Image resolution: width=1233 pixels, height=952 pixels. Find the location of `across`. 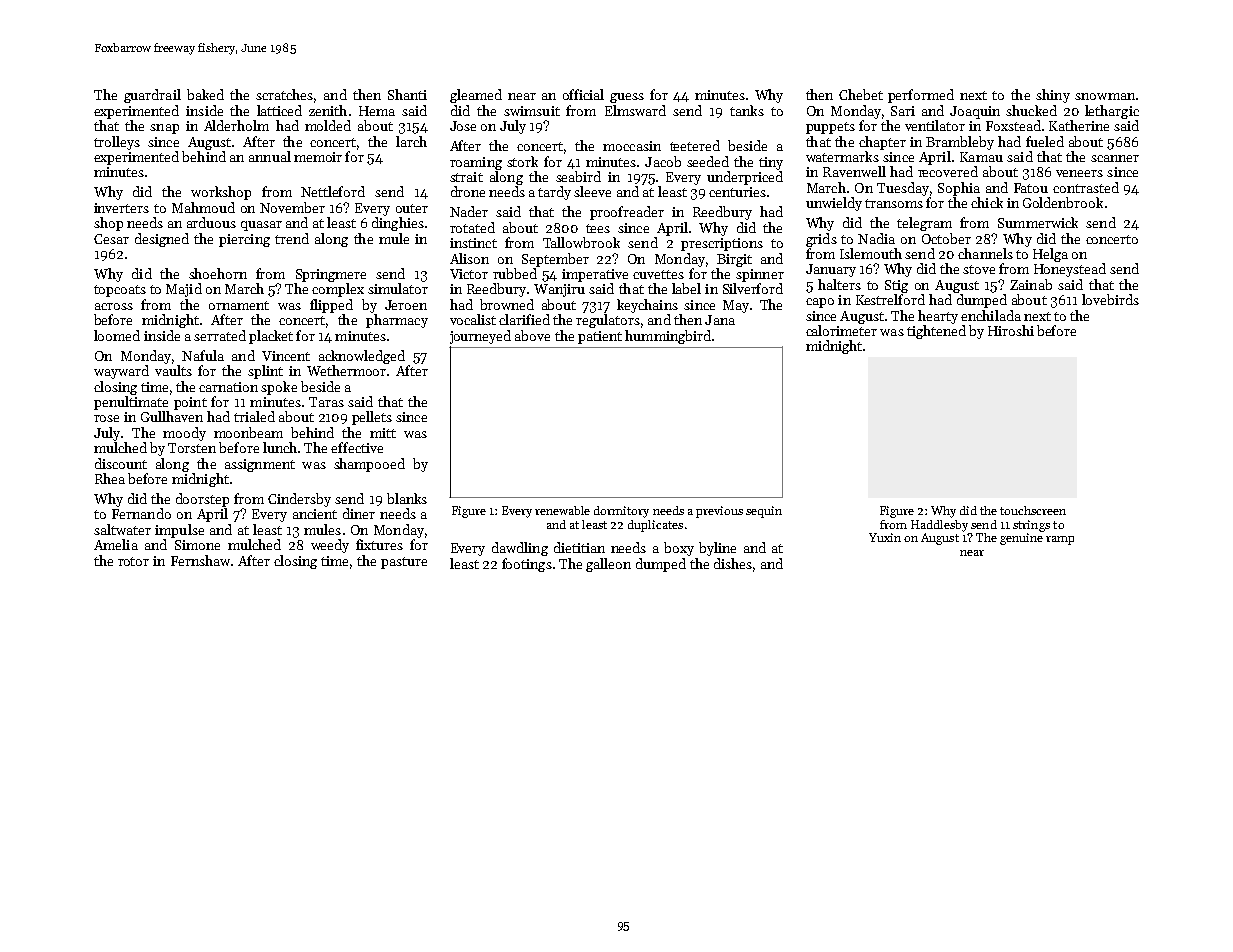

across is located at coordinates (114, 306).
